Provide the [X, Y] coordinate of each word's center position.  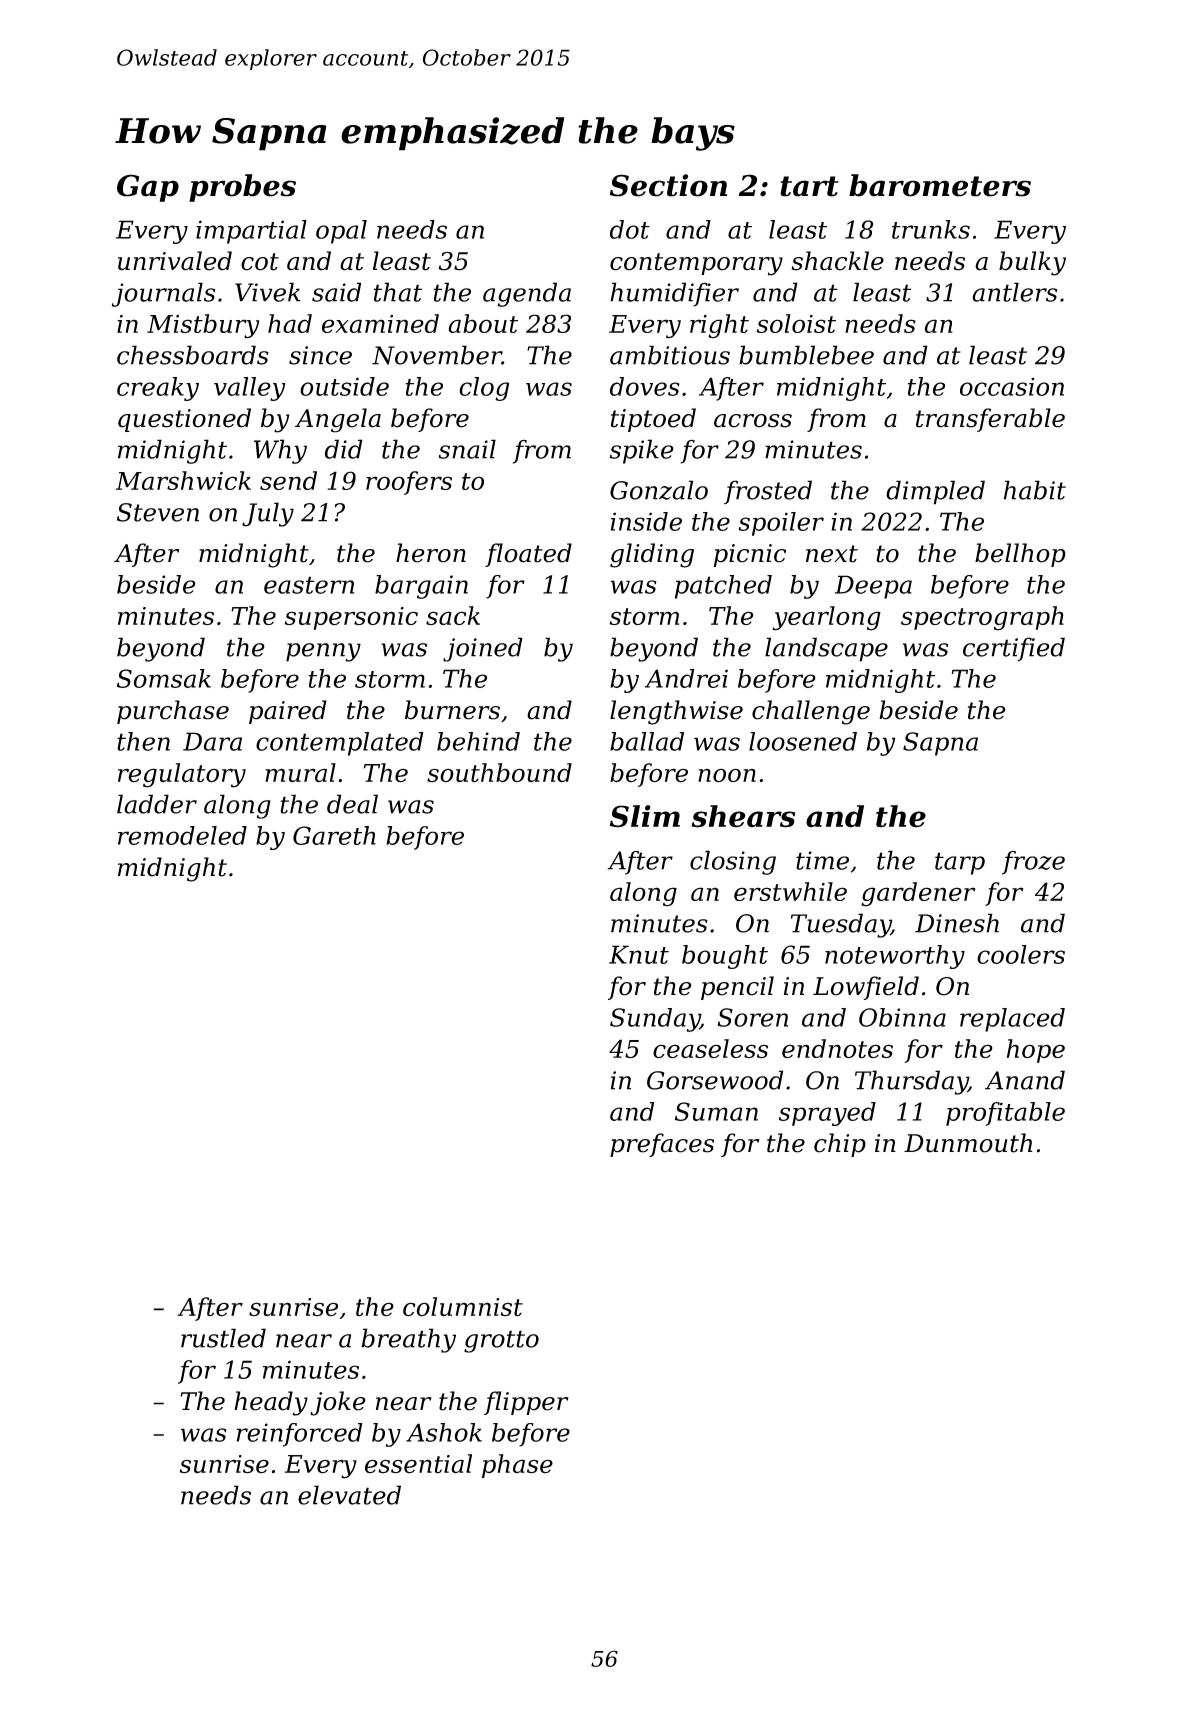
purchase [173, 712]
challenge [811, 712]
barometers [940, 185]
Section [668, 185]
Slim [645, 816]
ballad [647, 741]
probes [242, 188]
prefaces [662, 1145]
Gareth [334, 835]
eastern [309, 585]
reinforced [300, 1435]
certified [1014, 649]
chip [840, 1145]
